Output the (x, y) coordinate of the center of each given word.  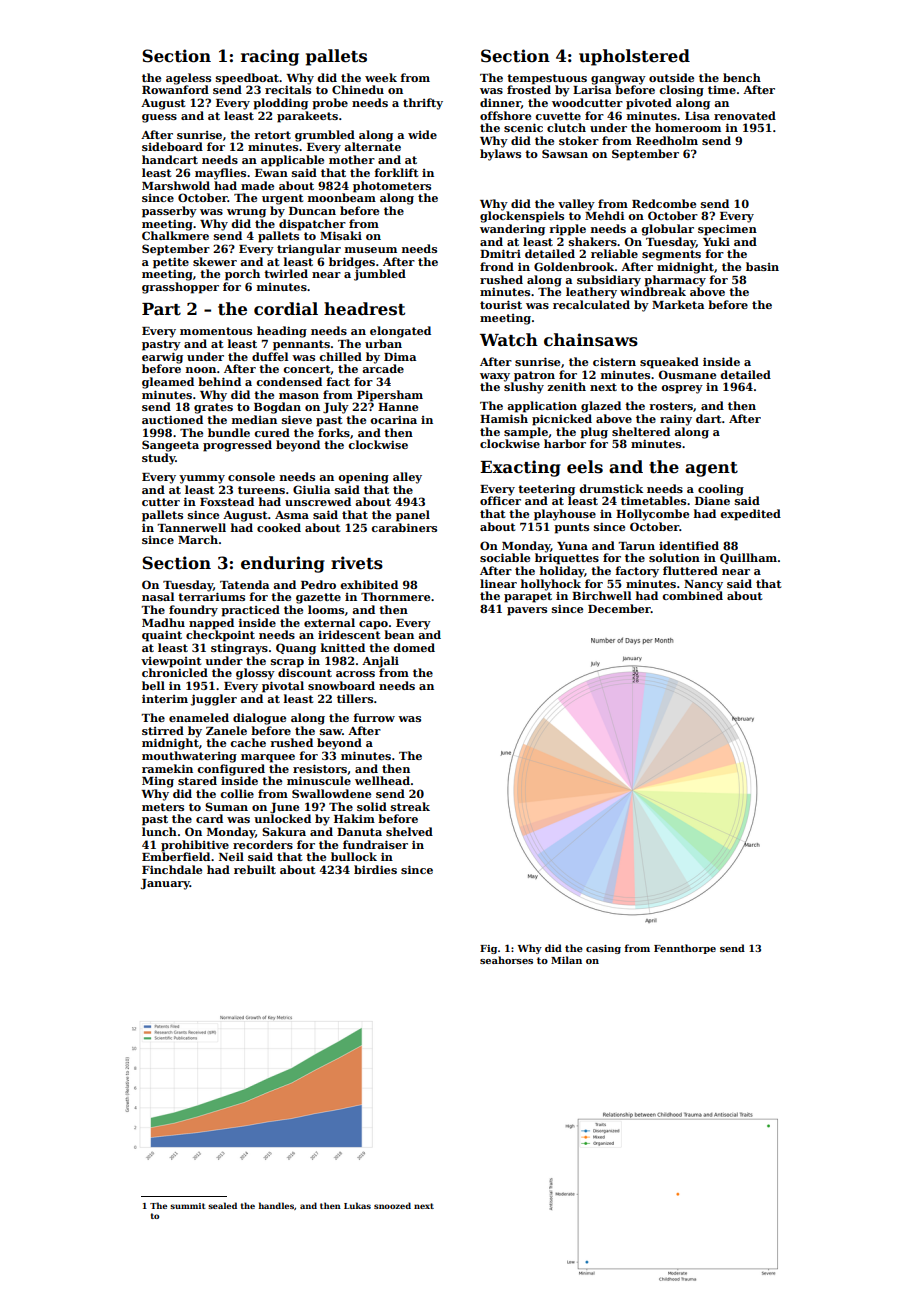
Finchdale (172, 869)
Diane (712, 501)
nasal (158, 596)
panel (413, 516)
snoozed (392, 1205)
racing (270, 57)
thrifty (423, 104)
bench (742, 77)
